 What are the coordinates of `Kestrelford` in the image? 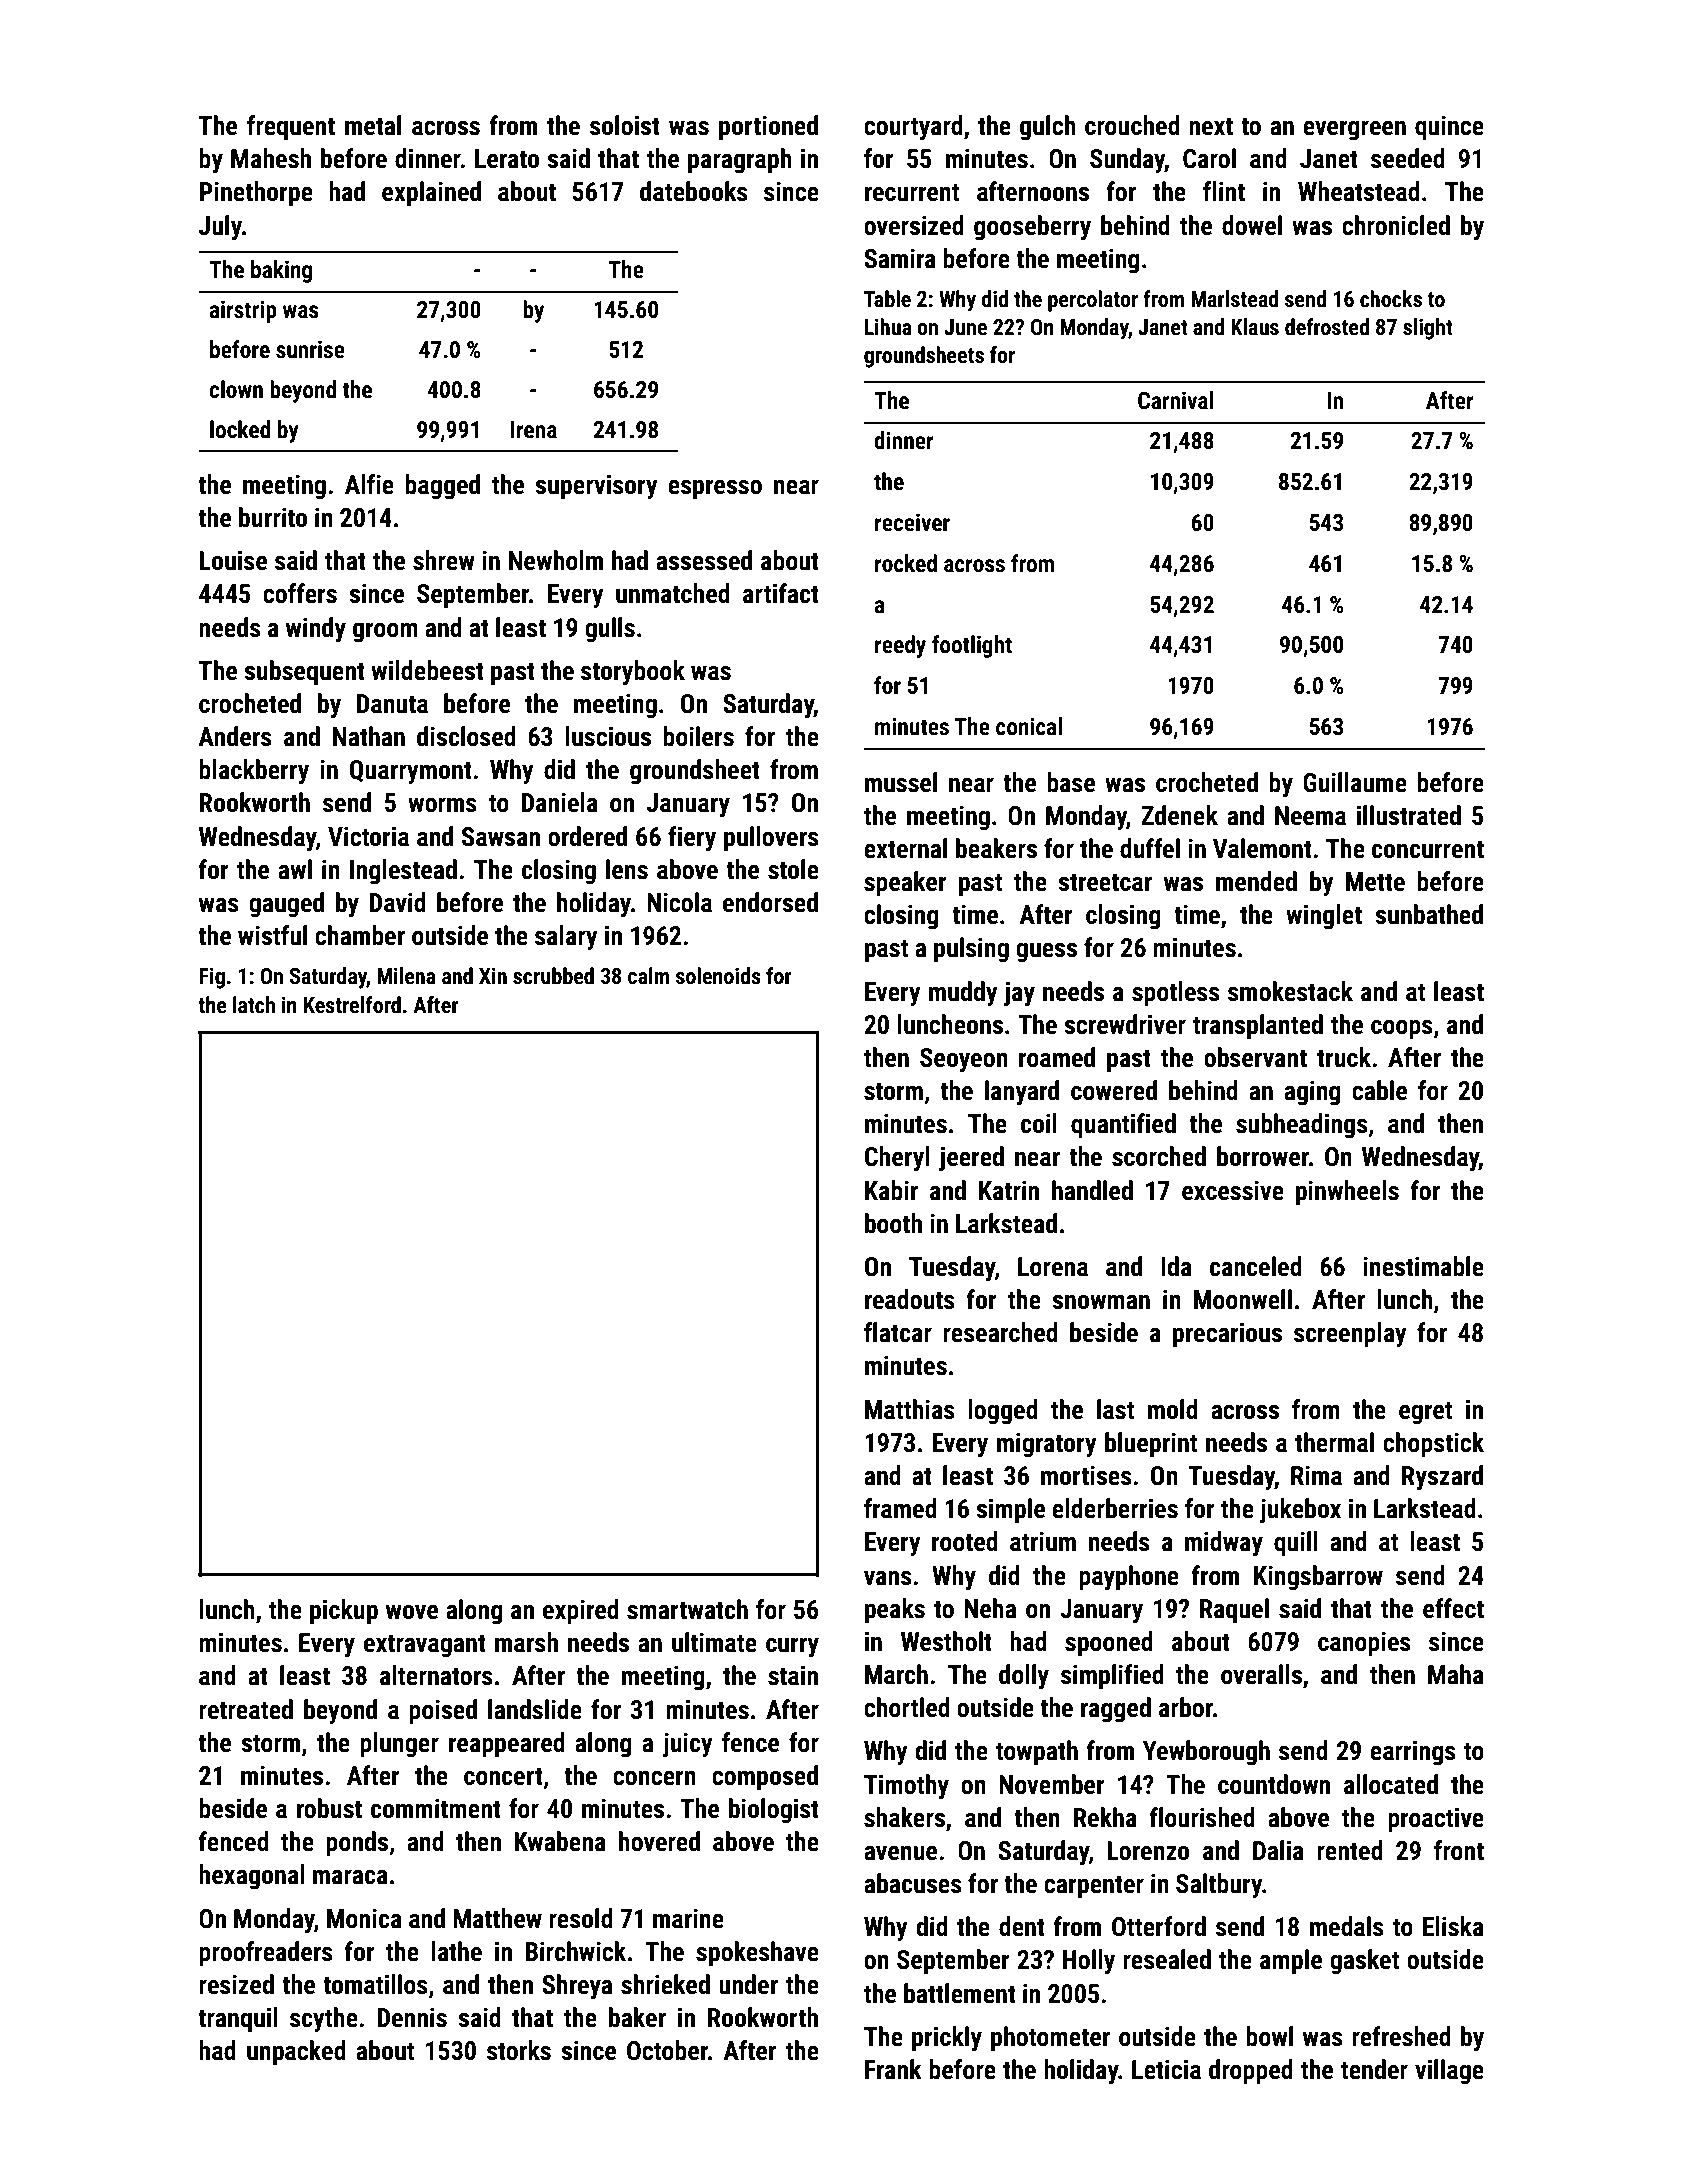 It's located at (352, 1005).
